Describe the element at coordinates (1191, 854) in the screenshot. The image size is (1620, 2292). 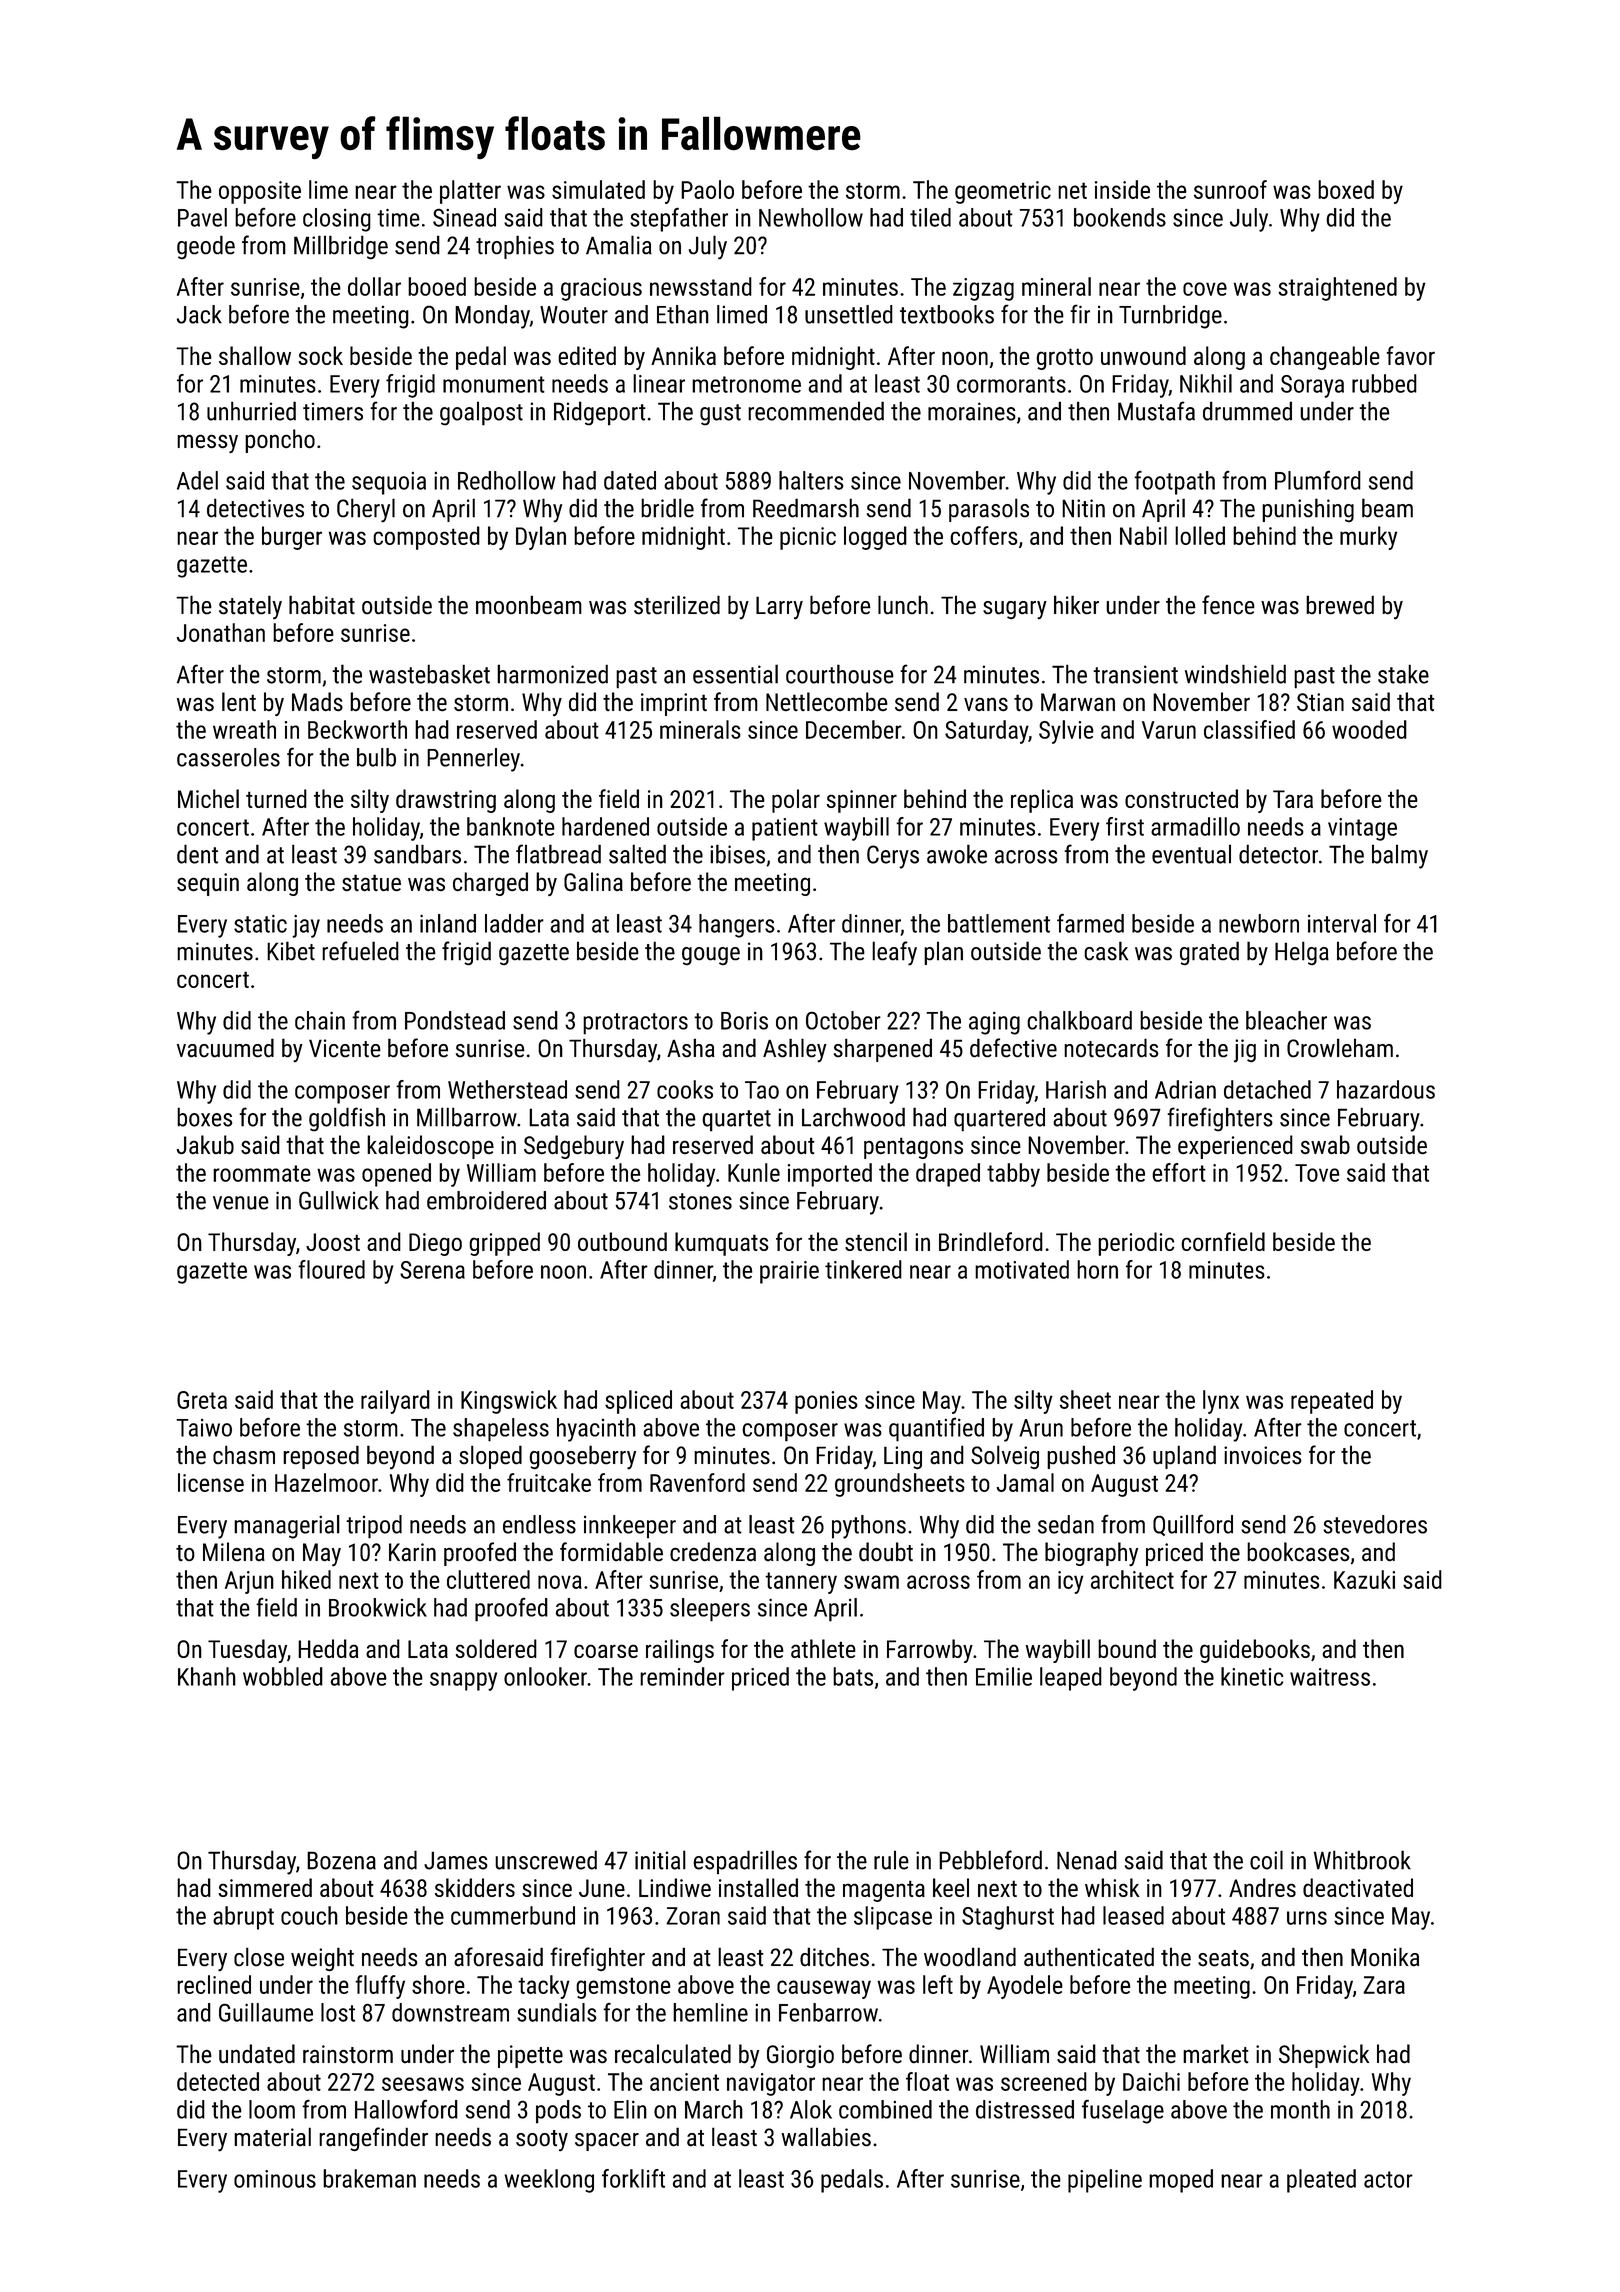
I see `eventual` at that location.
